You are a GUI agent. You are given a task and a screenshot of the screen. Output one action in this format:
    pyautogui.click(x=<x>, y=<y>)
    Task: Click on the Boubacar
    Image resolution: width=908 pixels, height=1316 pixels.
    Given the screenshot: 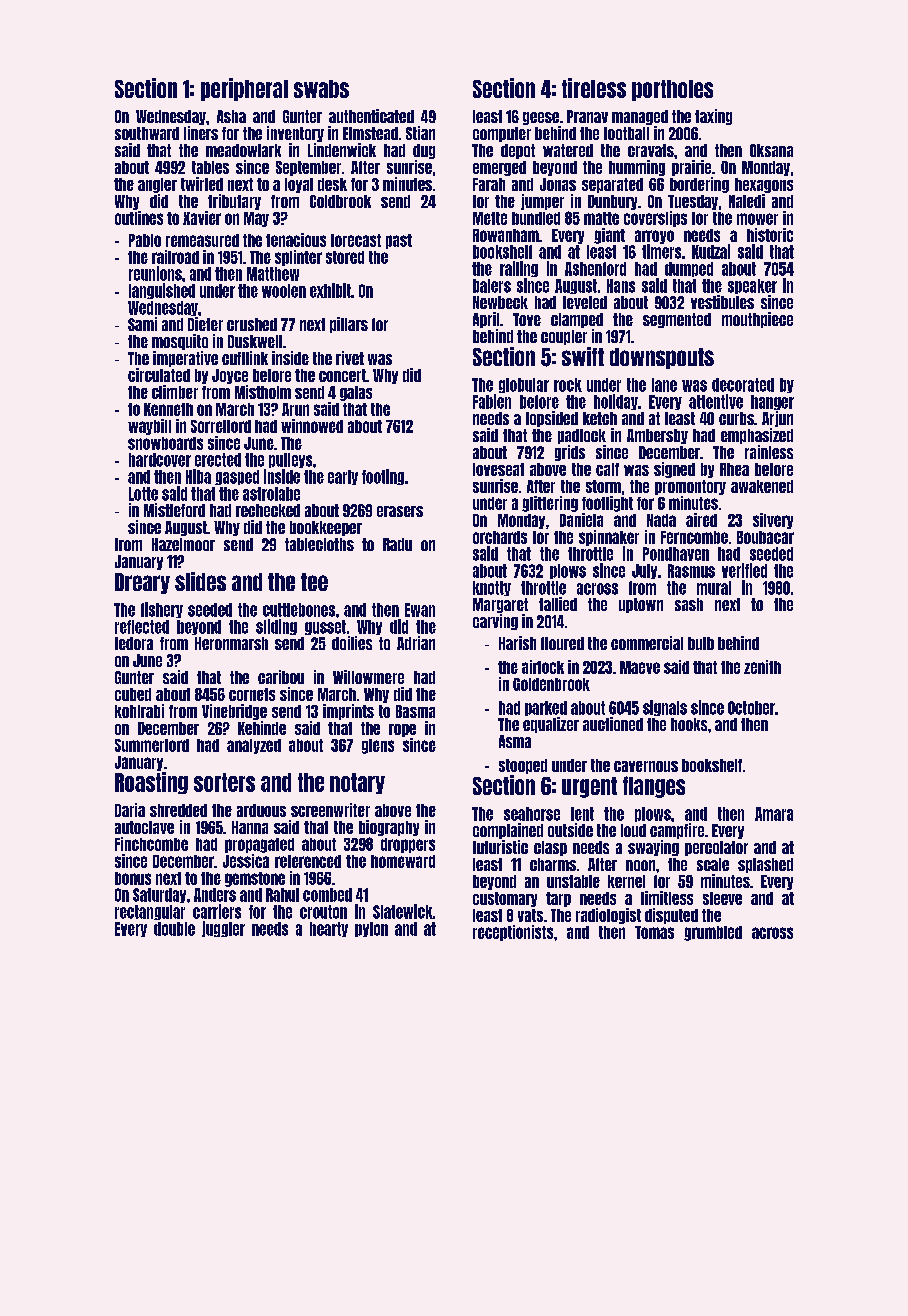 What is the action you would take?
    pyautogui.click(x=765, y=537)
